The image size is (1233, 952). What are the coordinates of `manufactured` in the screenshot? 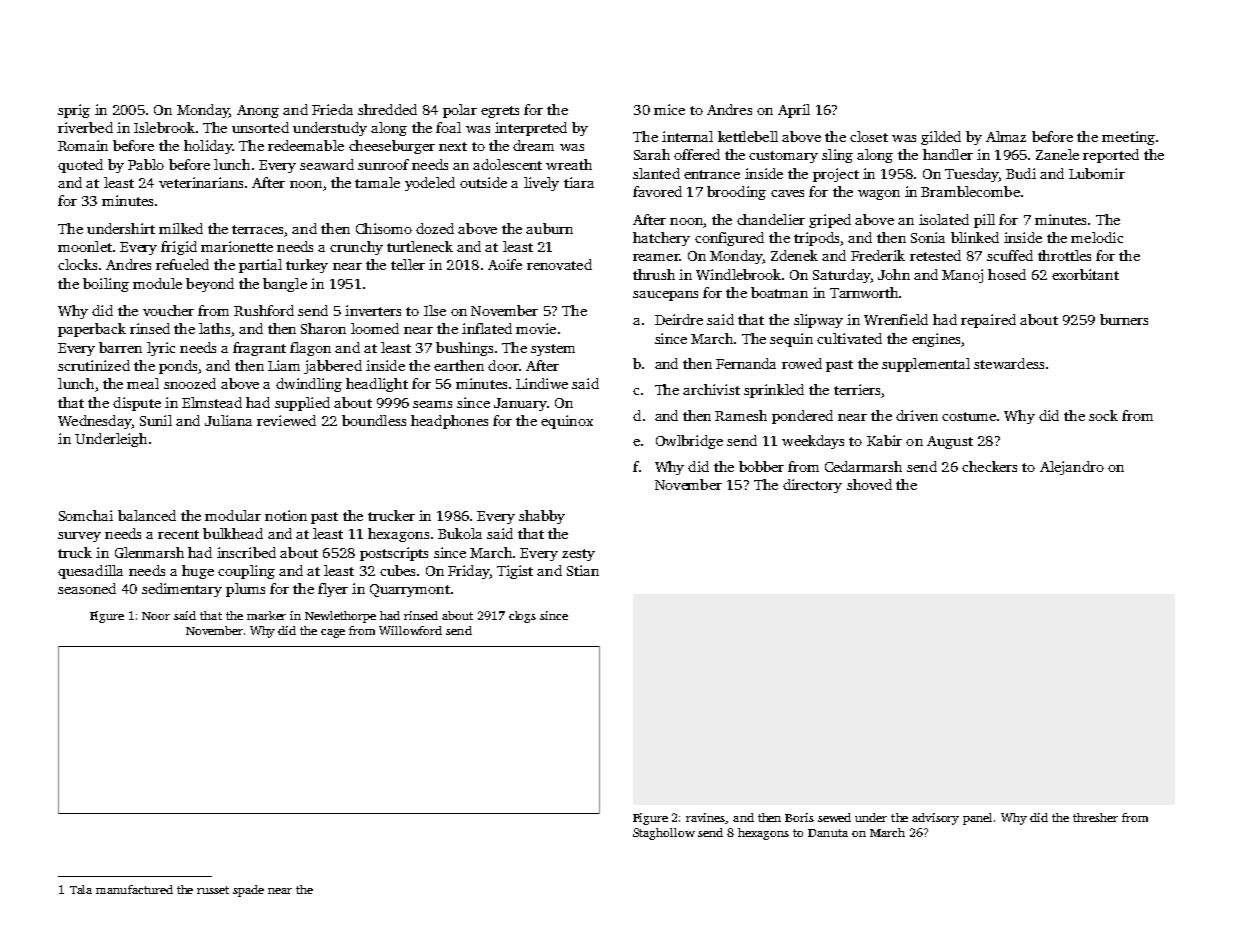 It's located at (134, 889).
